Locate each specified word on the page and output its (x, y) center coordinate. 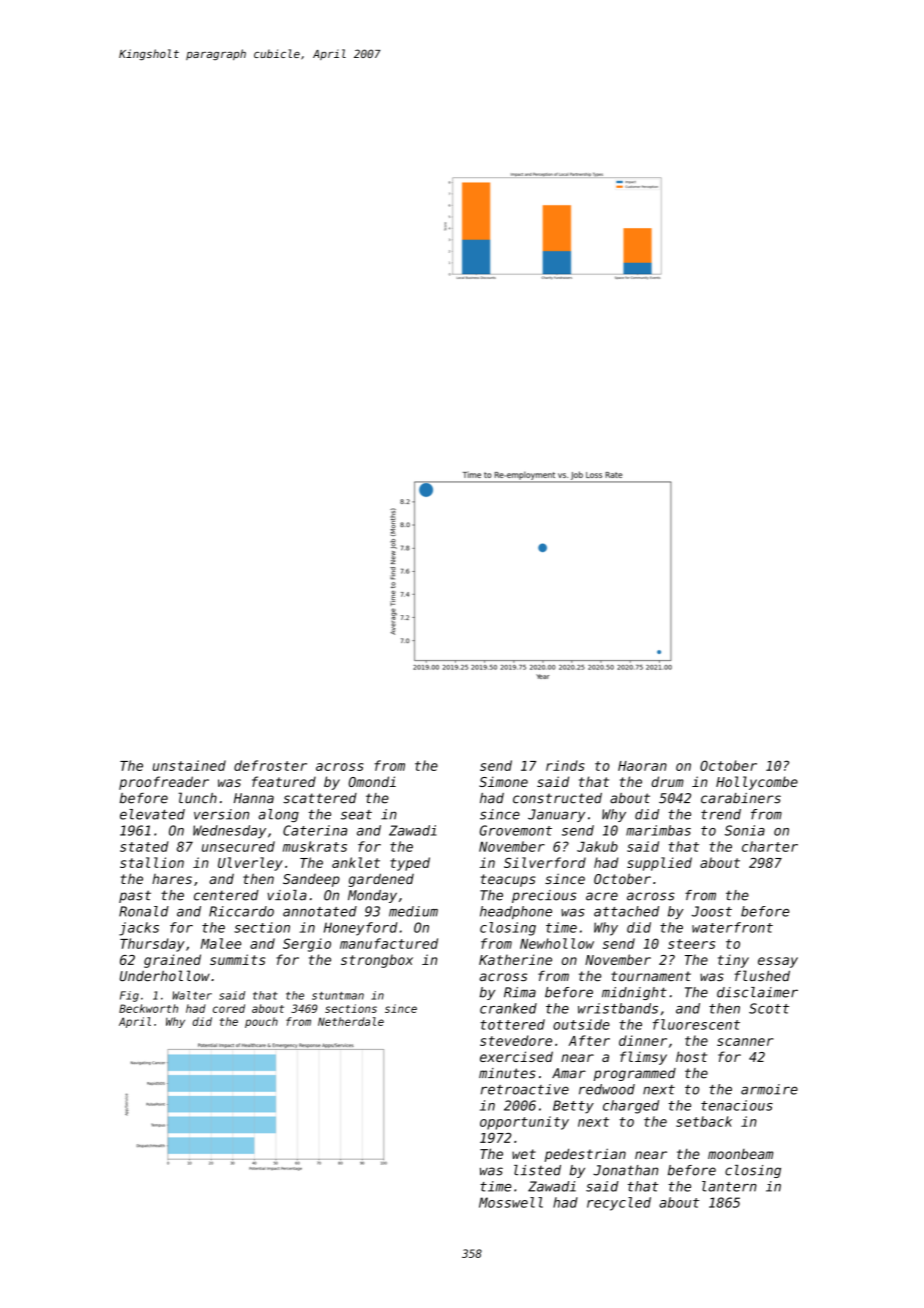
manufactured (389, 943)
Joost (712, 911)
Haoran (642, 766)
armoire (769, 1089)
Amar (569, 1073)
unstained (189, 765)
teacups (508, 880)
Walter (192, 995)
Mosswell (511, 1202)
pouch (261, 1022)
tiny (733, 961)
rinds (565, 765)
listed (537, 1170)
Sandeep (311, 880)
